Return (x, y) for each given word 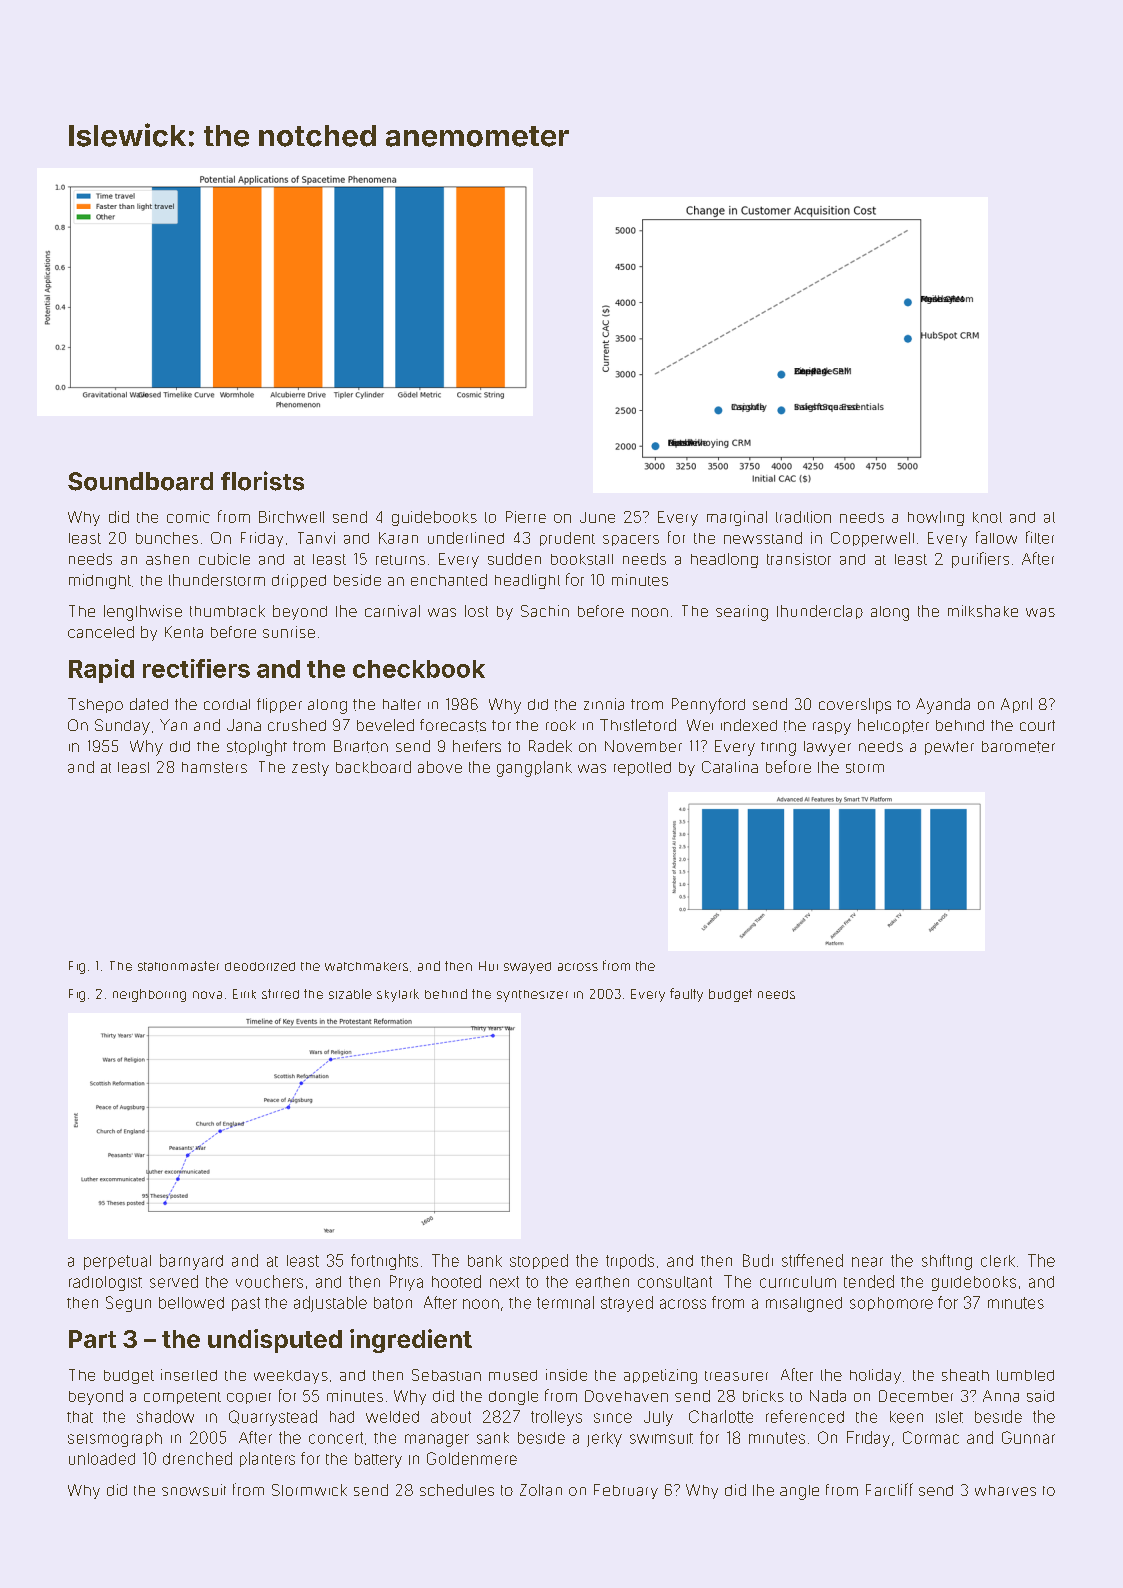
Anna (1001, 1396)
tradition (803, 517)
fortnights (384, 1262)
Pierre (526, 517)
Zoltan (541, 1490)
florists (262, 481)
